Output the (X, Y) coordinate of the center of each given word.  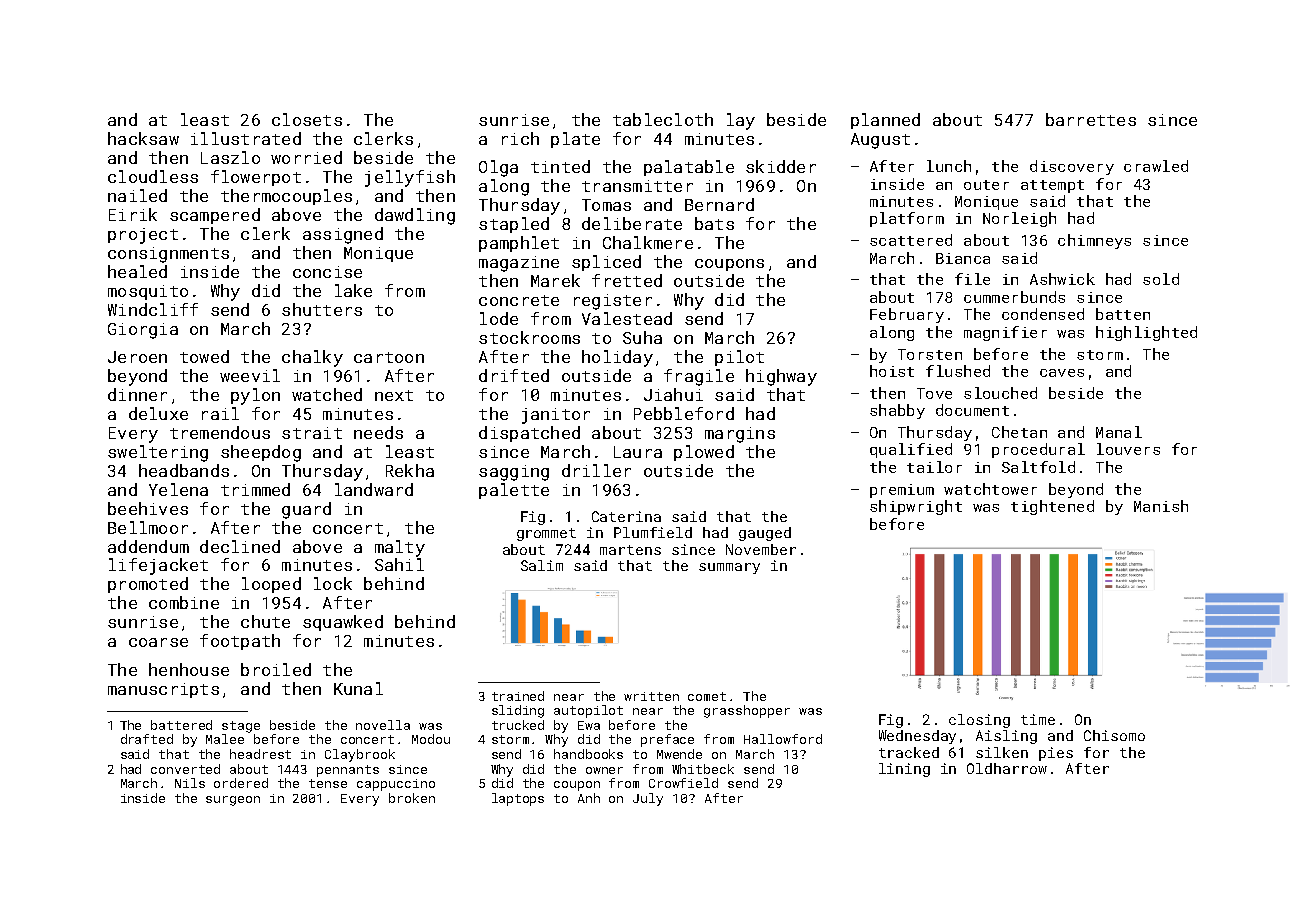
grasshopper (747, 711)
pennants (348, 771)
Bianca (963, 258)
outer (986, 185)
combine (184, 602)
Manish (1161, 506)
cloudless (153, 176)
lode (499, 318)
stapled (514, 225)
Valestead (627, 318)
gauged (765, 534)
